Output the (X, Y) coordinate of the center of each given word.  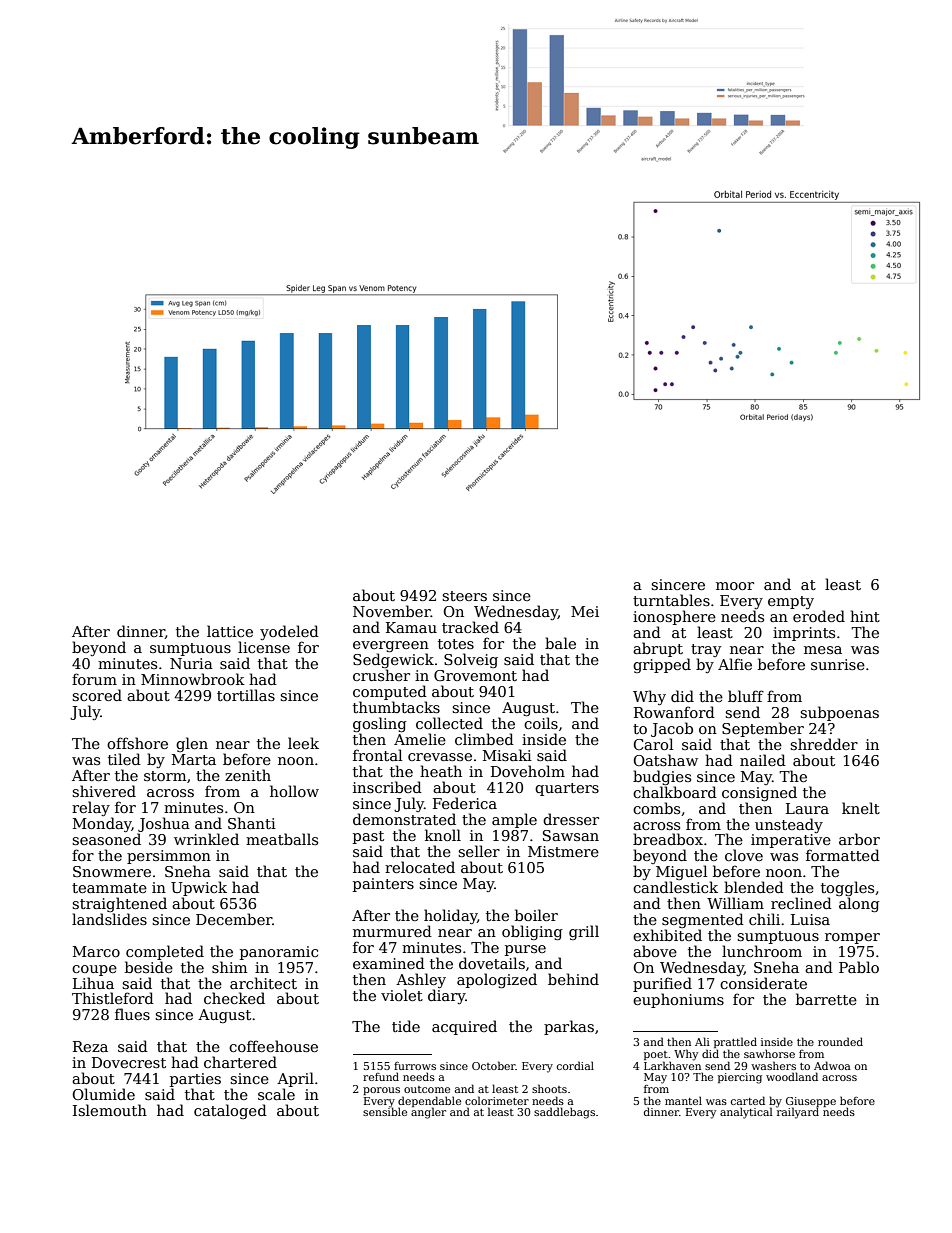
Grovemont (475, 675)
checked (234, 998)
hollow (294, 791)
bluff (746, 696)
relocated (420, 867)
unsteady (789, 825)
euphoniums (678, 1000)
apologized (497, 980)
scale (276, 1094)
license (264, 647)
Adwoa (832, 1065)
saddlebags (564, 1113)
